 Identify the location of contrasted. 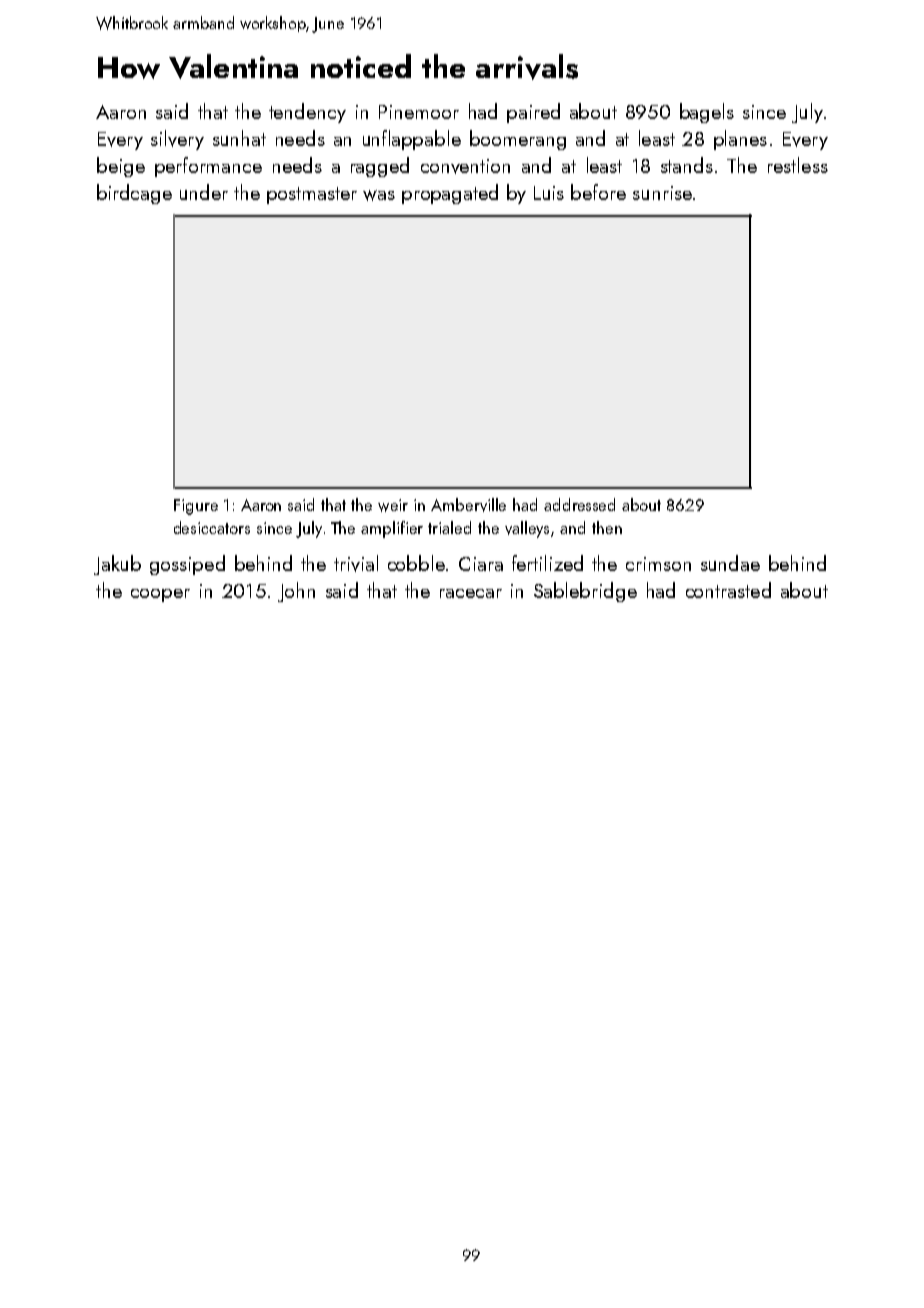
(728, 590).
